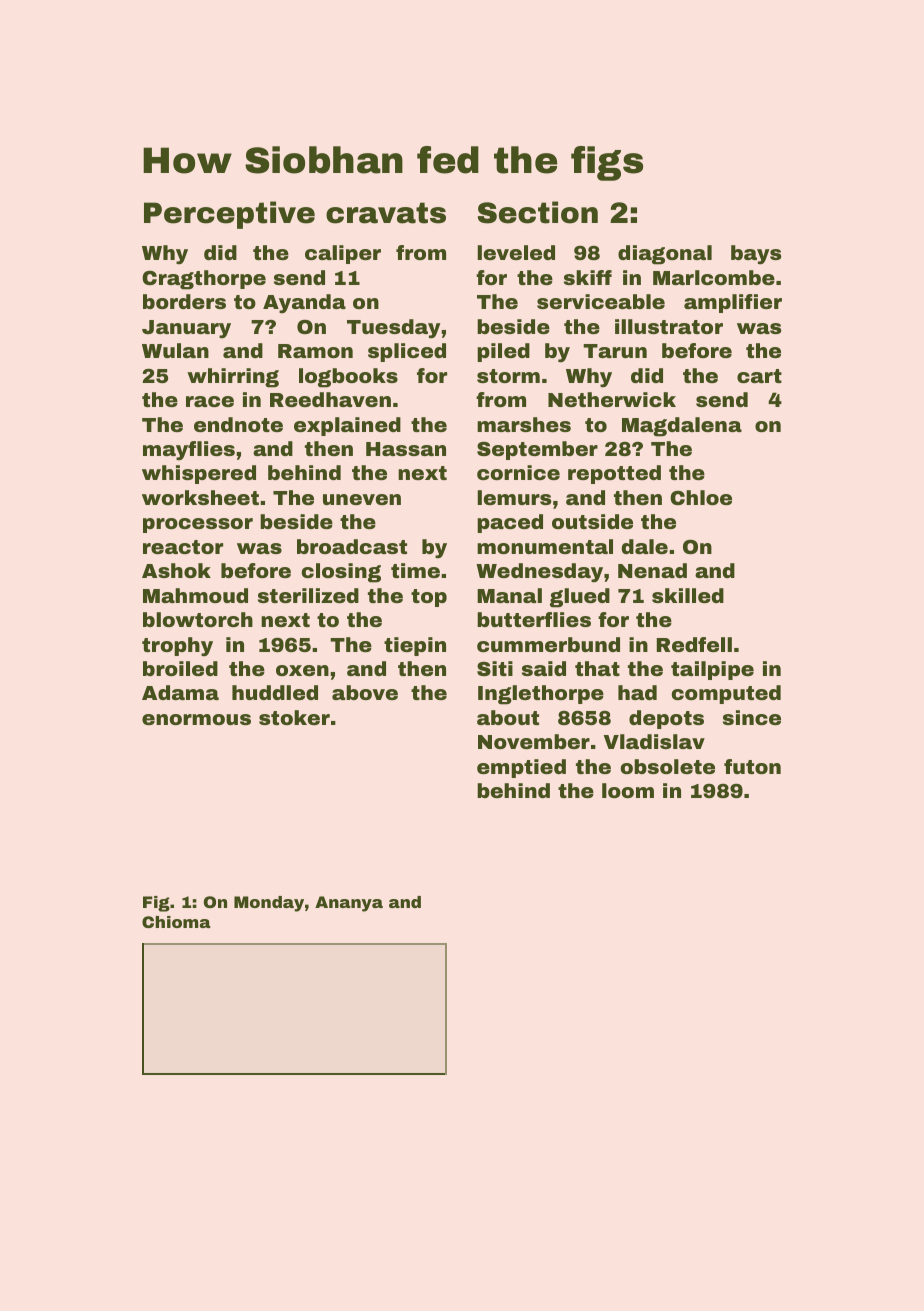  Describe the element at coordinates (196, 719) in the screenshot. I see `enormous` at that location.
